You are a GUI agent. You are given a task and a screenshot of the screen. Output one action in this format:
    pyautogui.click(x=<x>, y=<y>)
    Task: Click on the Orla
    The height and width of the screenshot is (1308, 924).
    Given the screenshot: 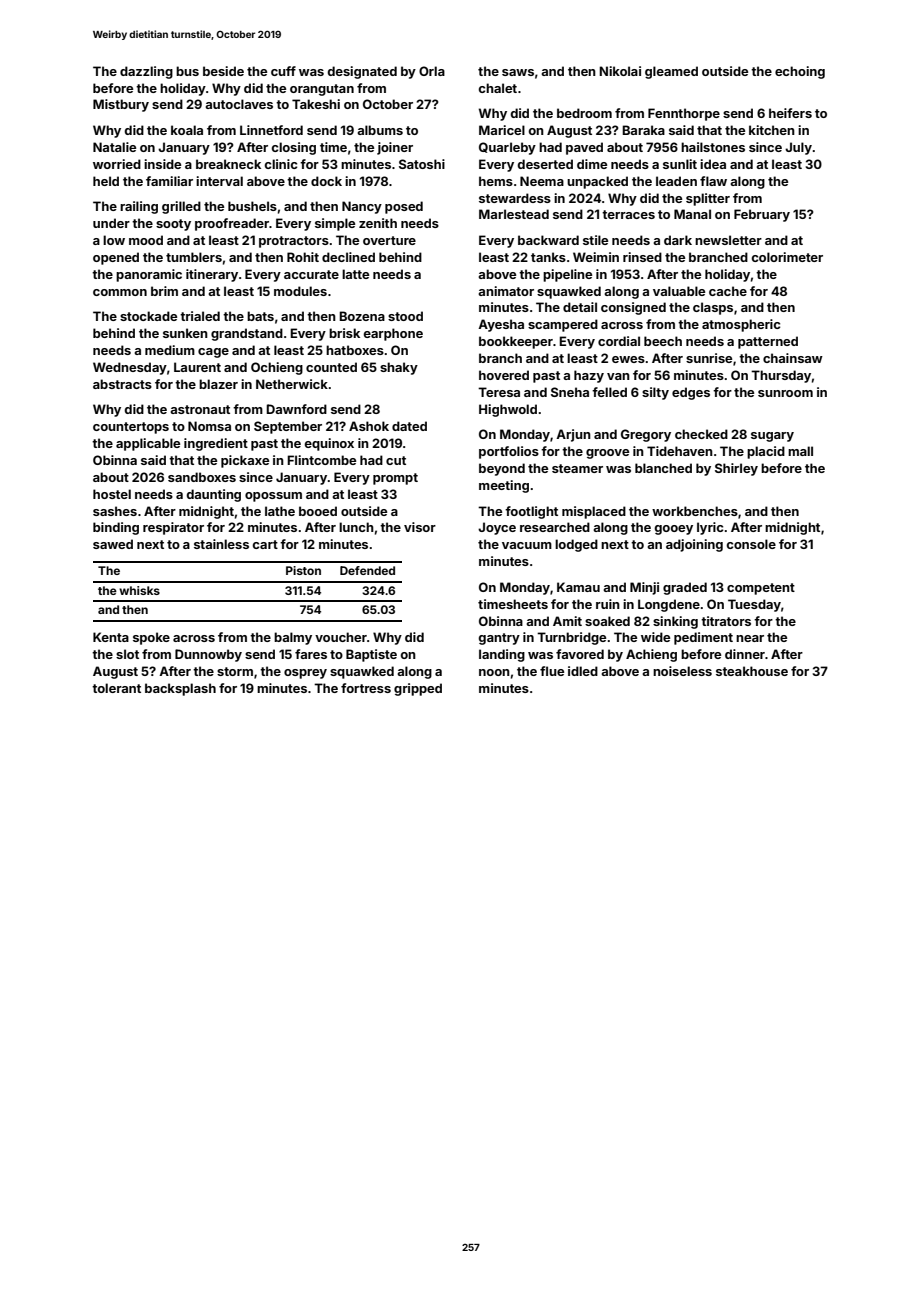 What is the action you would take?
    pyautogui.click(x=432, y=71)
